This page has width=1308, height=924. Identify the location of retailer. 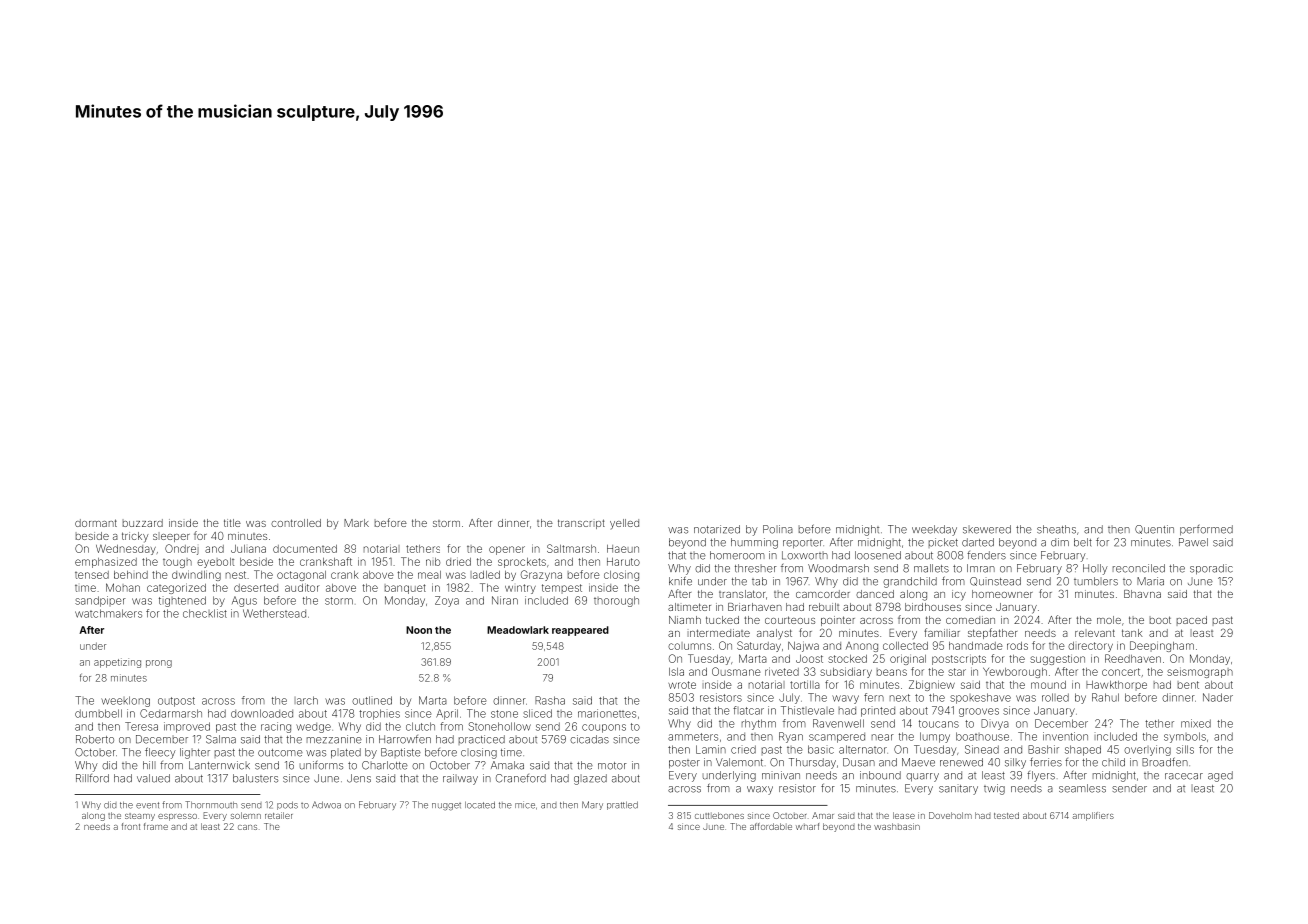
(279, 815).
